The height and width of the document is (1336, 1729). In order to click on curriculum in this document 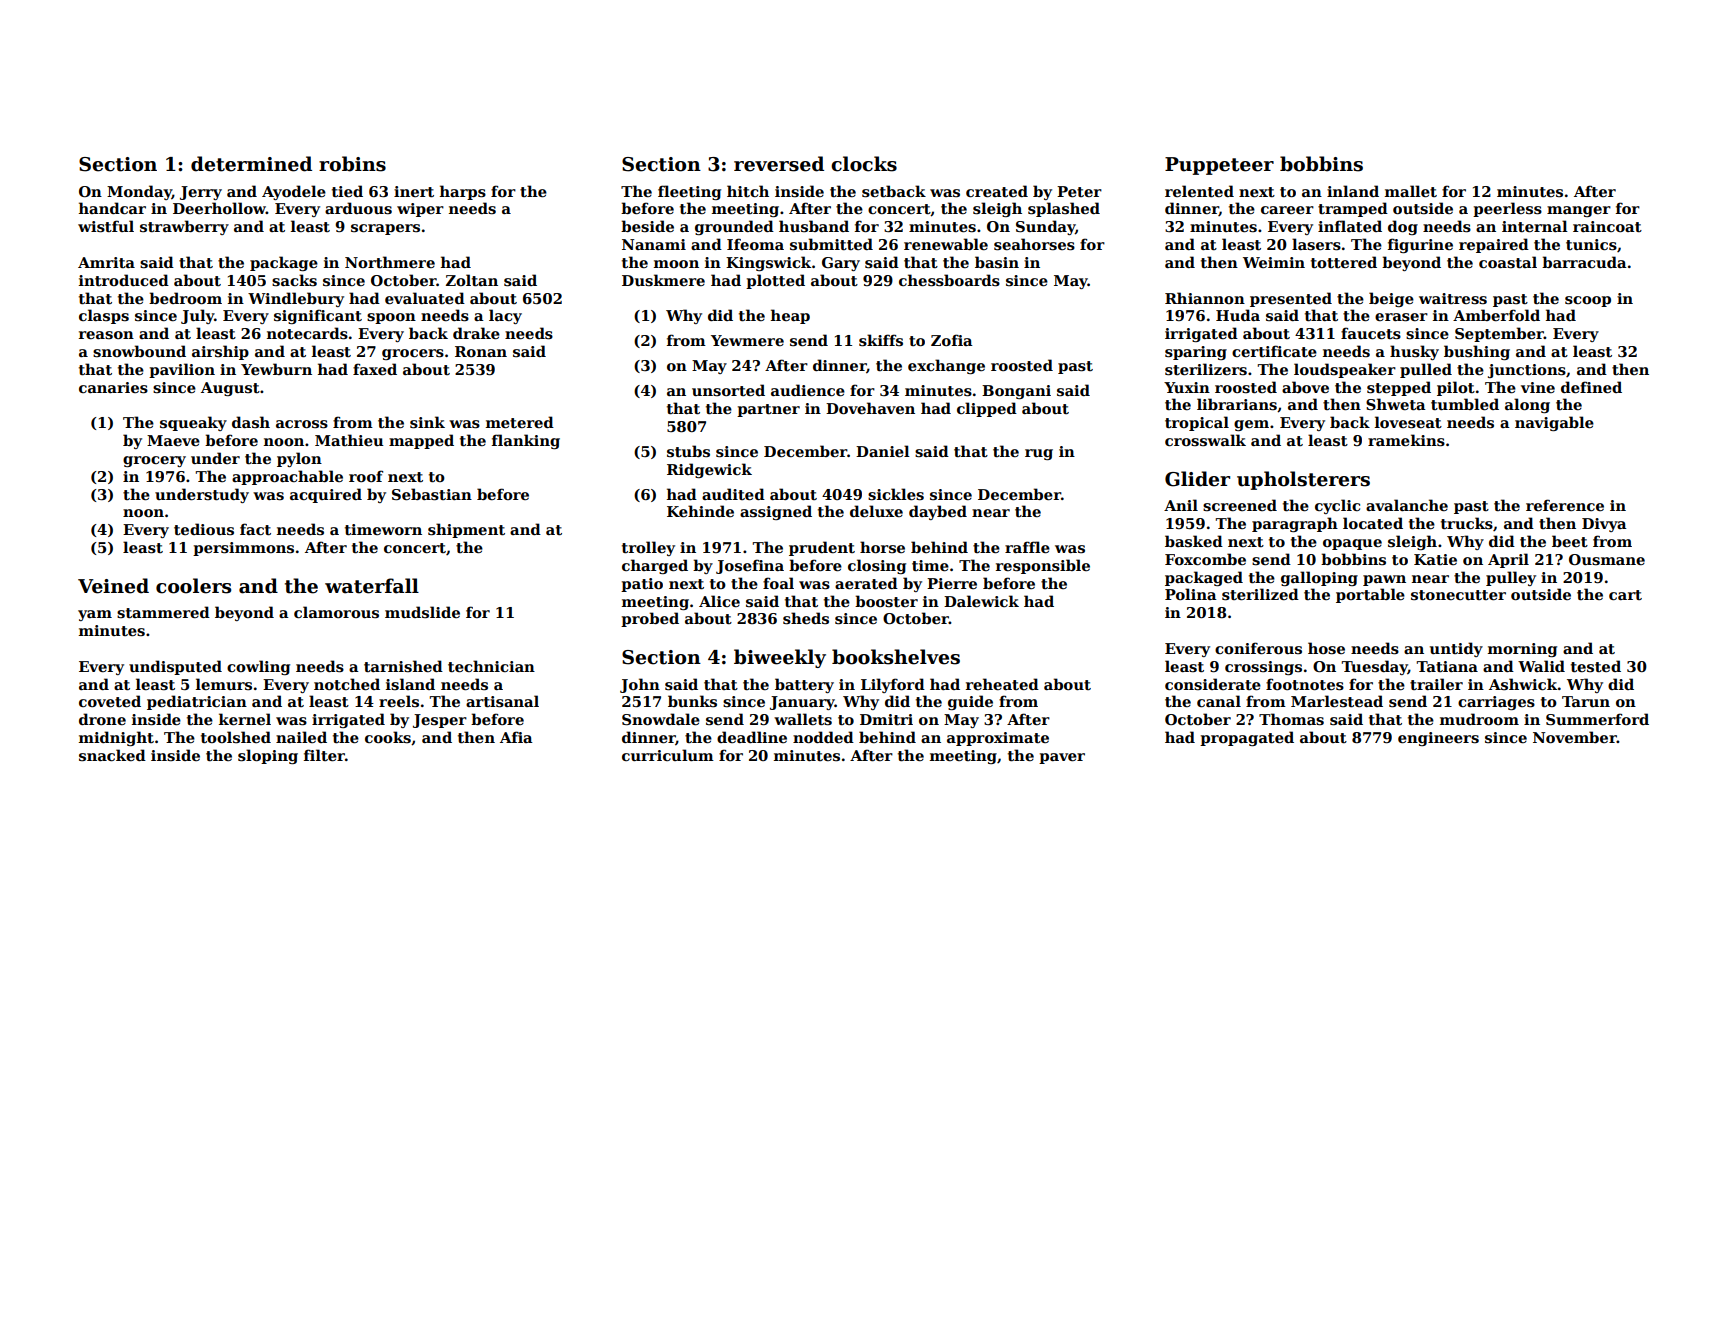, I will do `click(668, 755)`.
